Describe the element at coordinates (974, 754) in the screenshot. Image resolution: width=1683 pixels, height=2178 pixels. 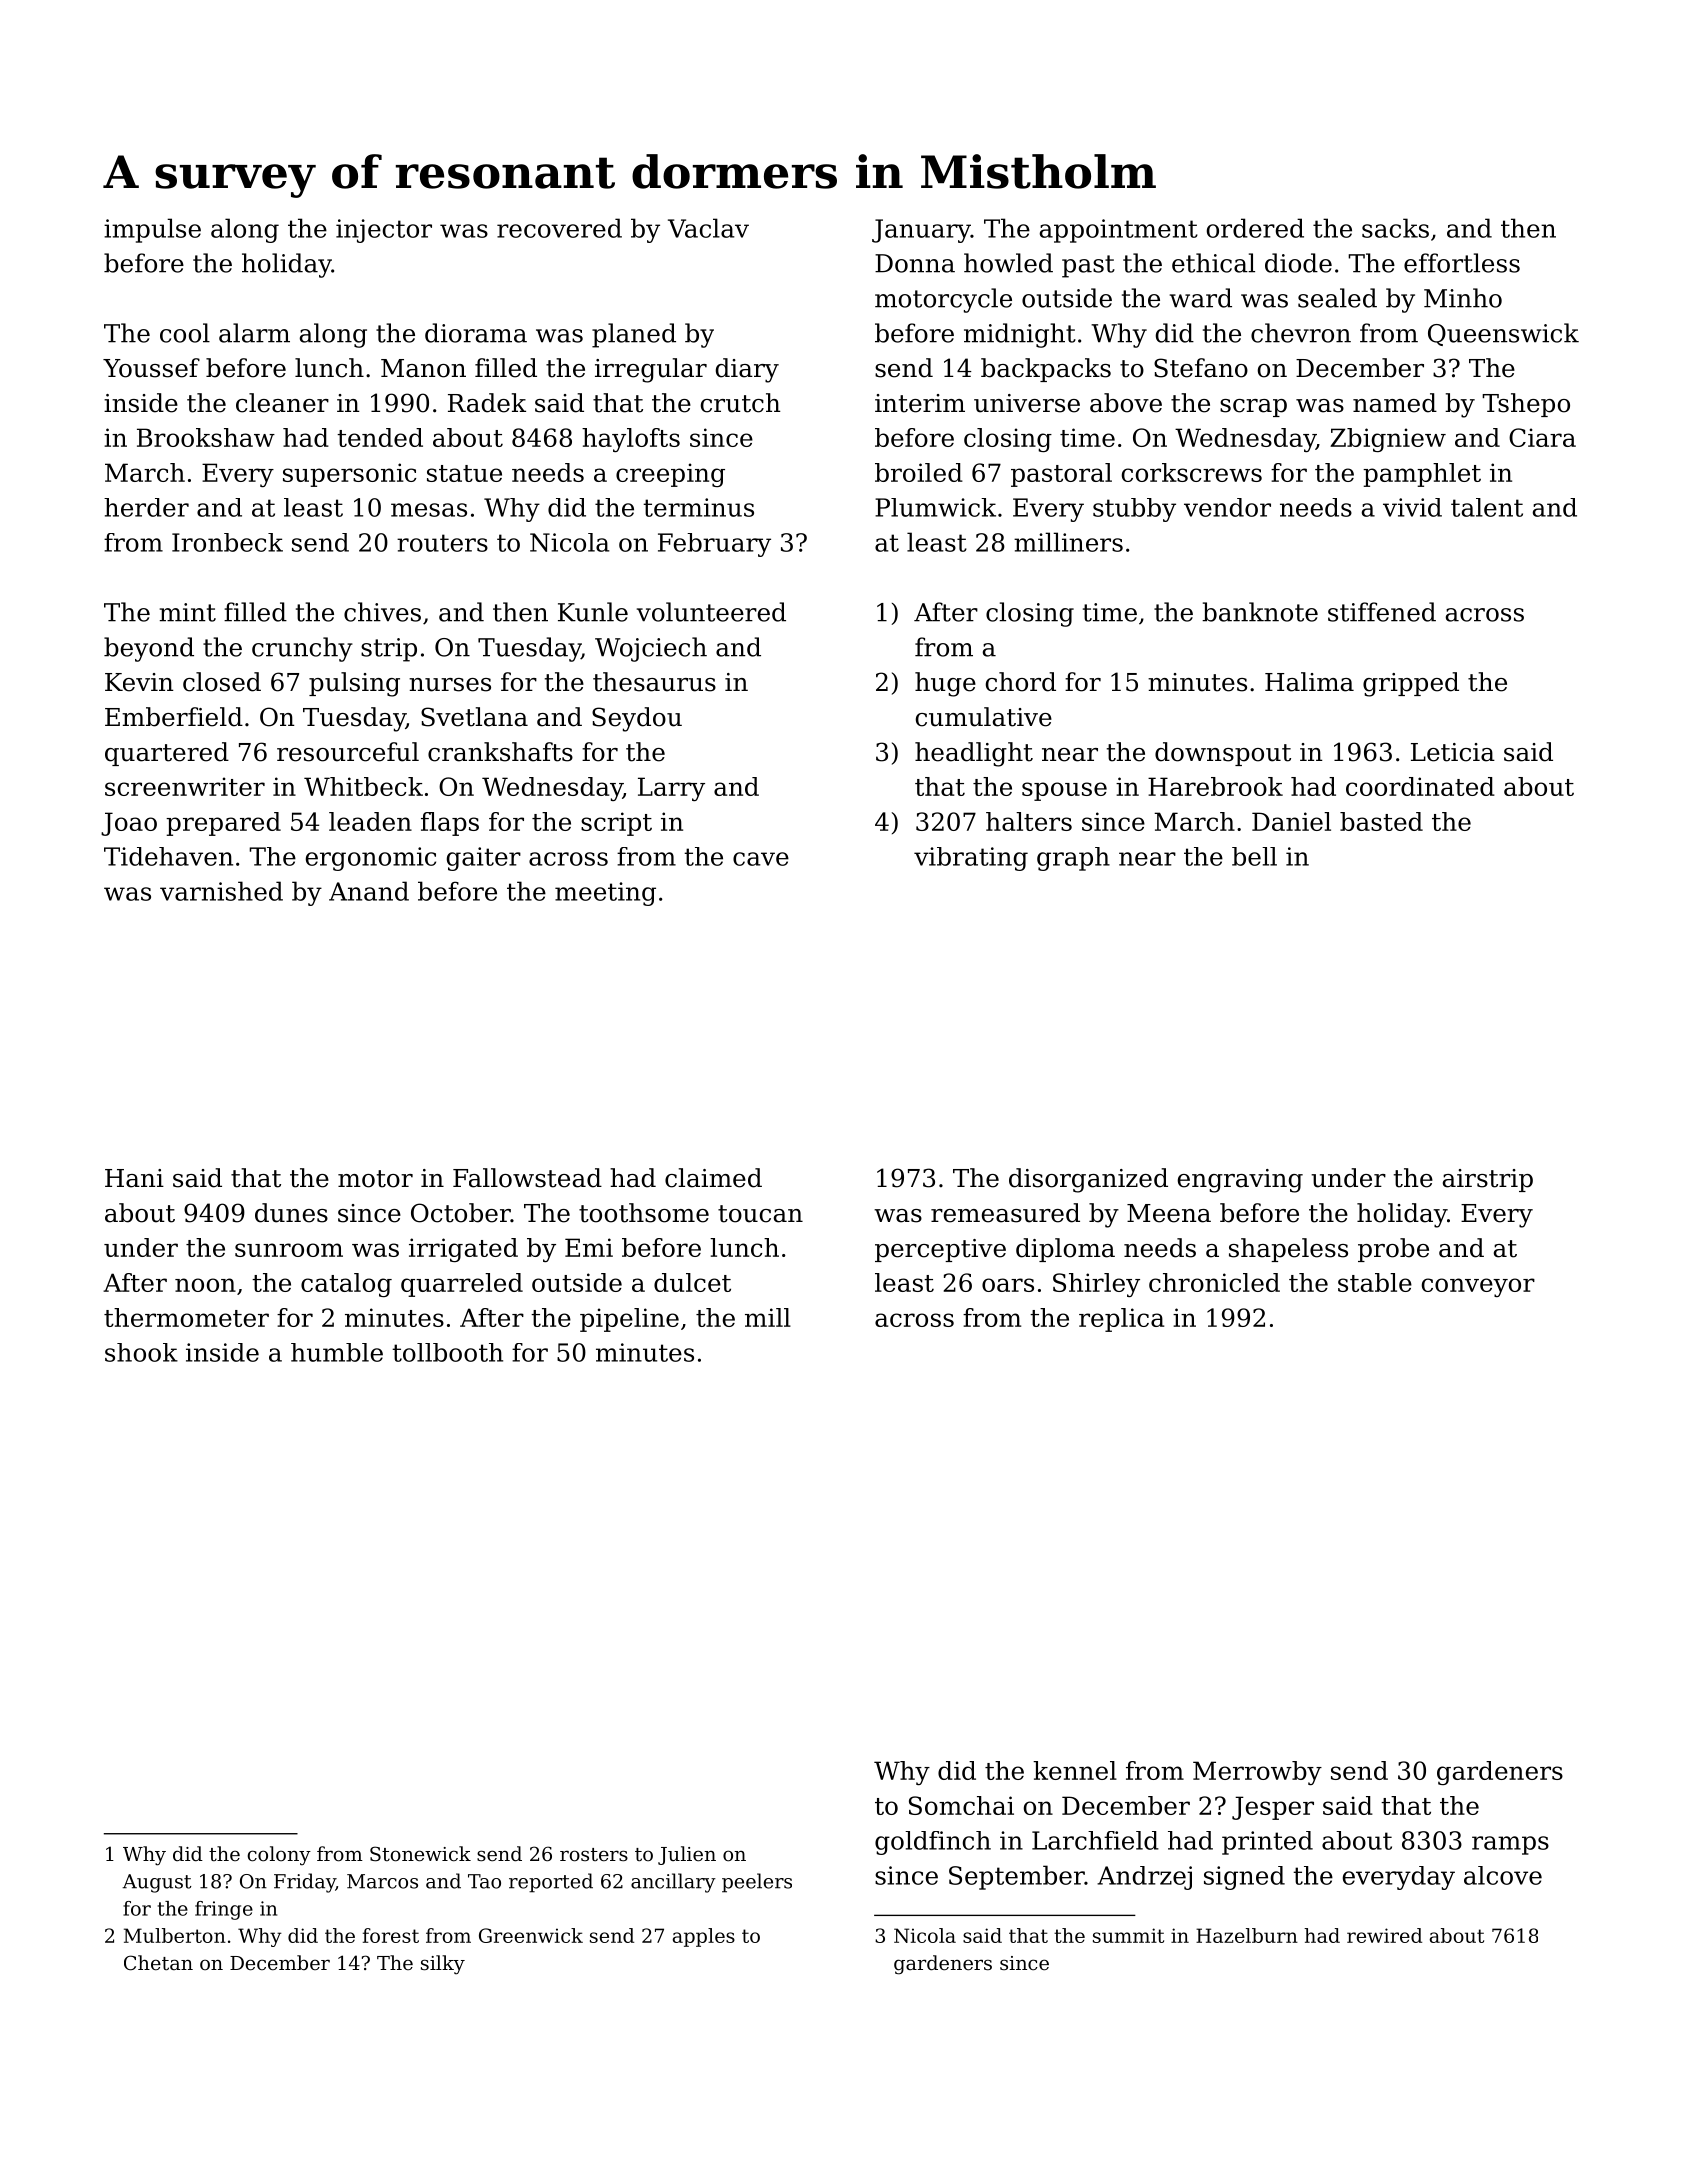
I see `headlight` at that location.
